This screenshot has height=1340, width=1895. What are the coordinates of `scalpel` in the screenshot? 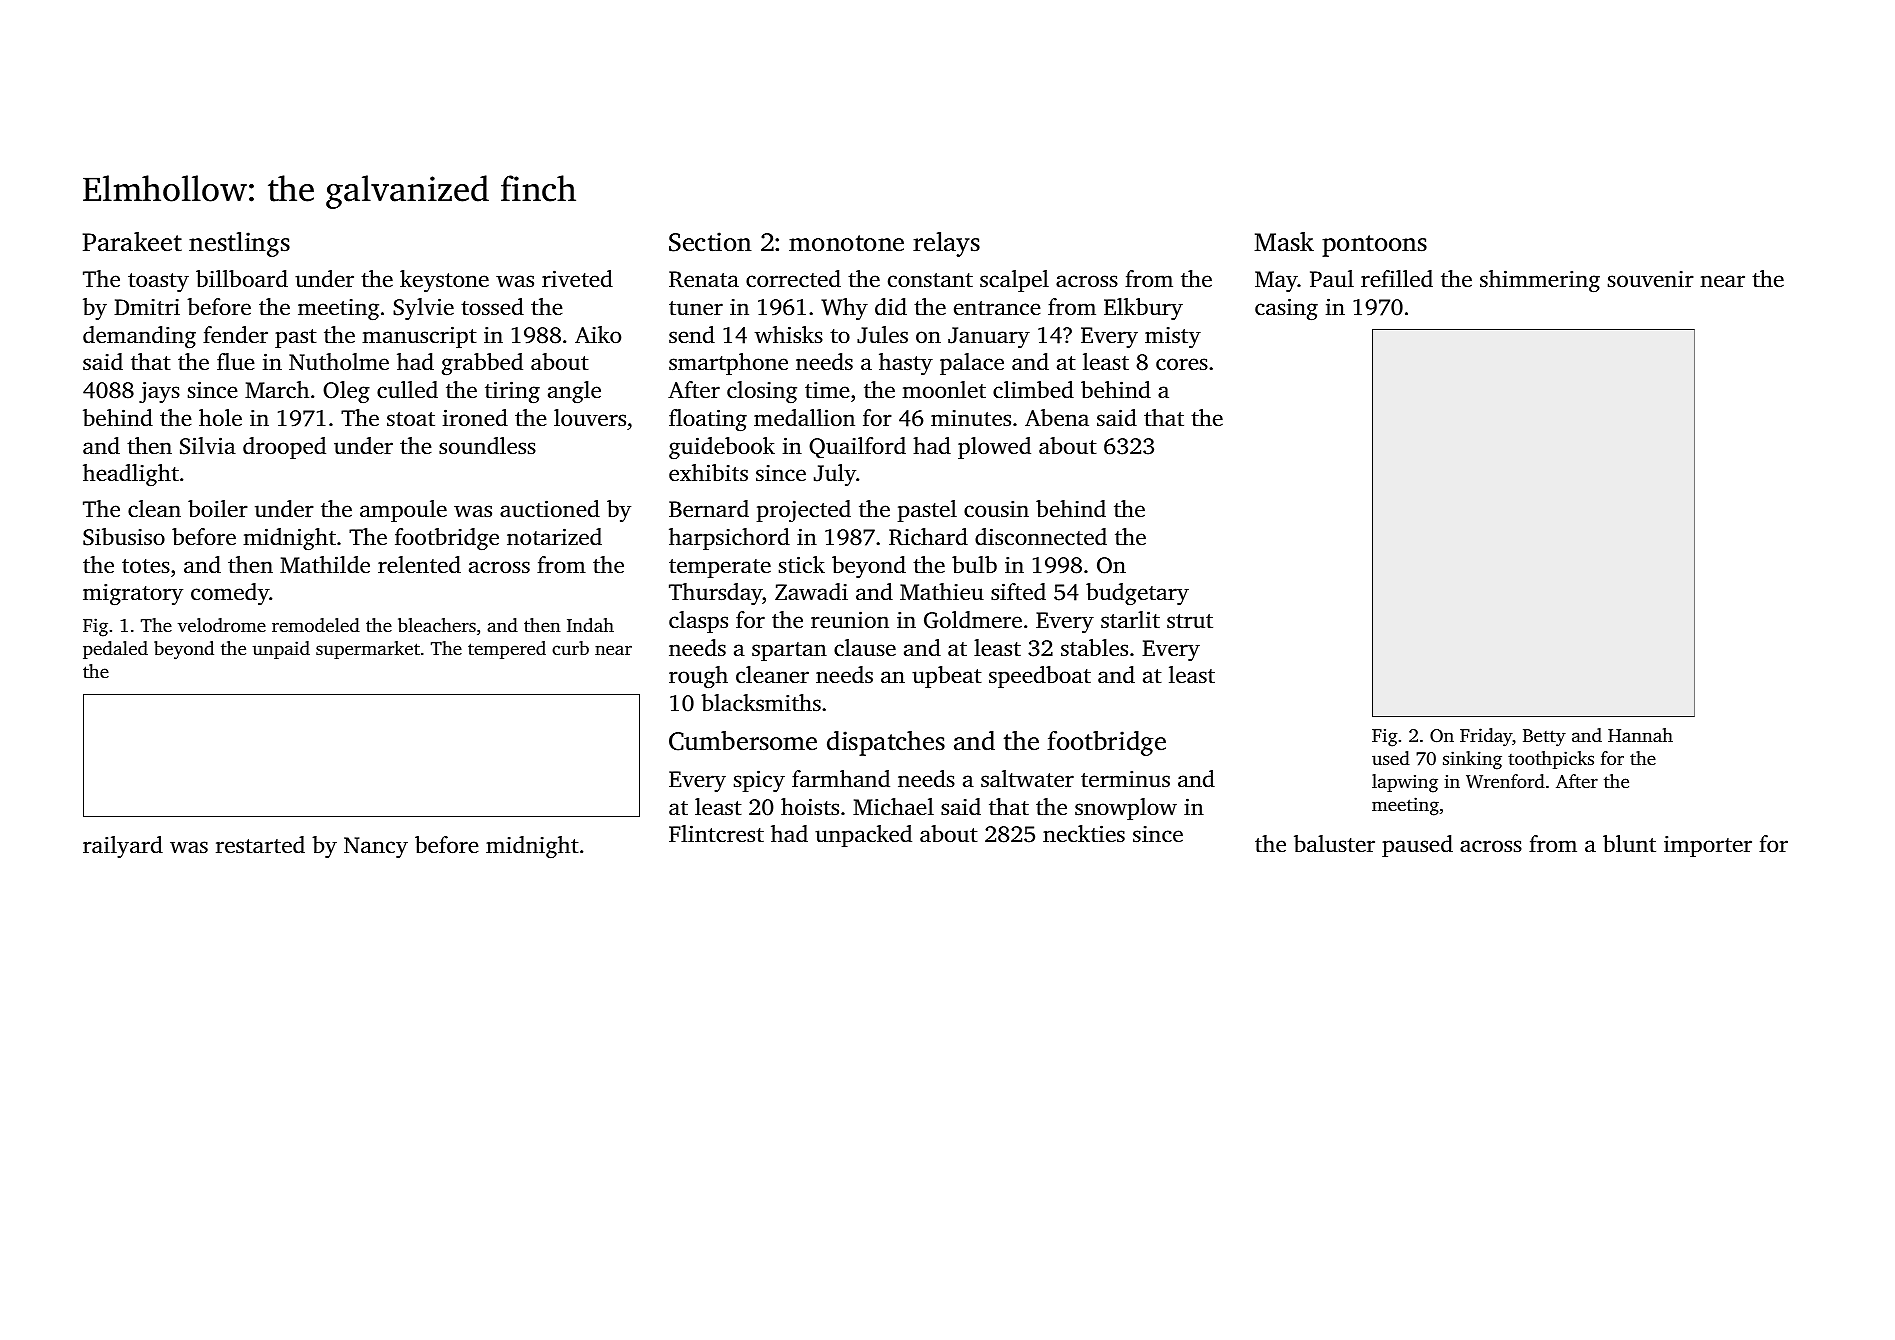 It's located at (1014, 281).
